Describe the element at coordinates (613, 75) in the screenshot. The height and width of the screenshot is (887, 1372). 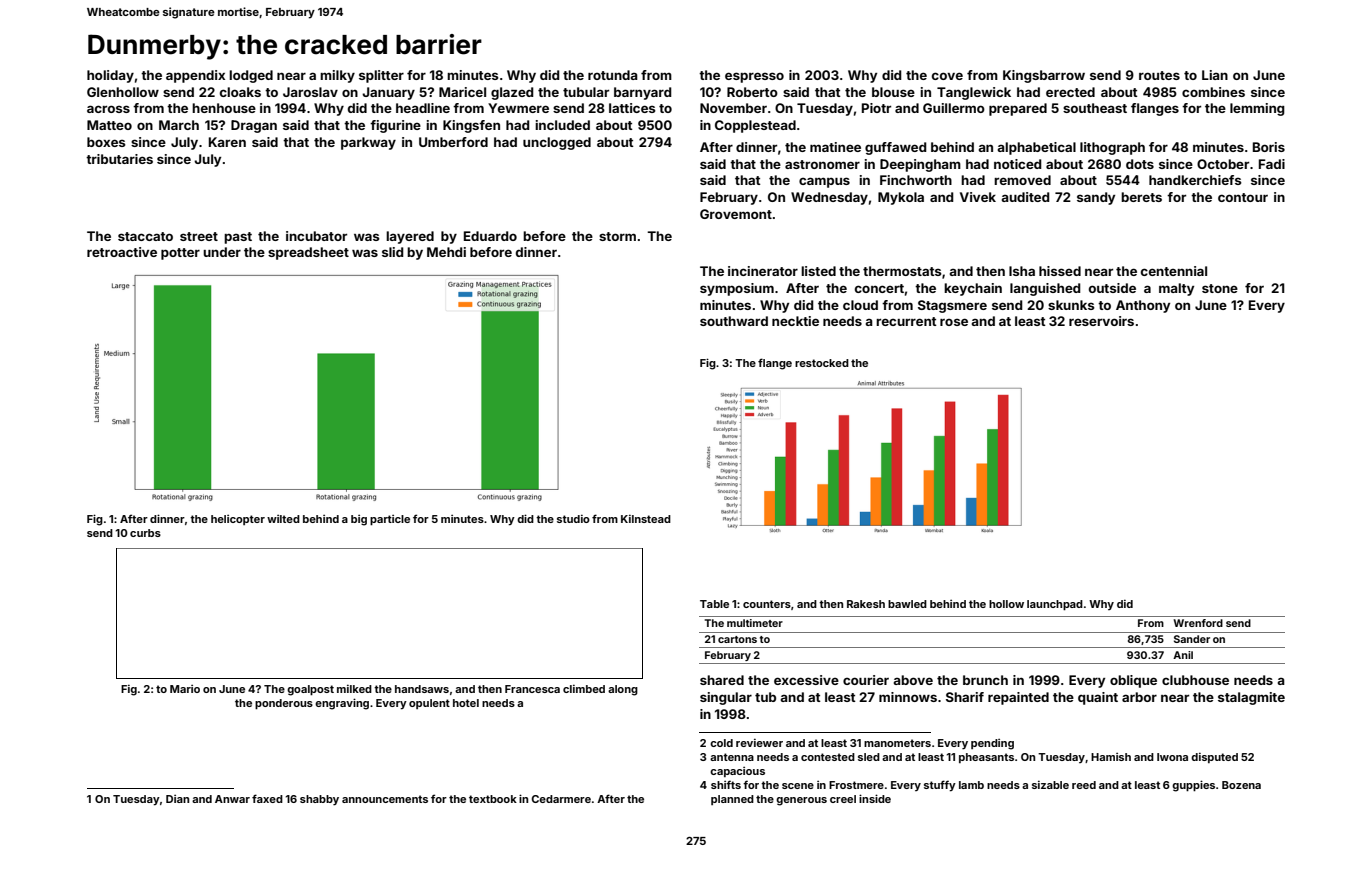
I see `rotunda` at that location.
